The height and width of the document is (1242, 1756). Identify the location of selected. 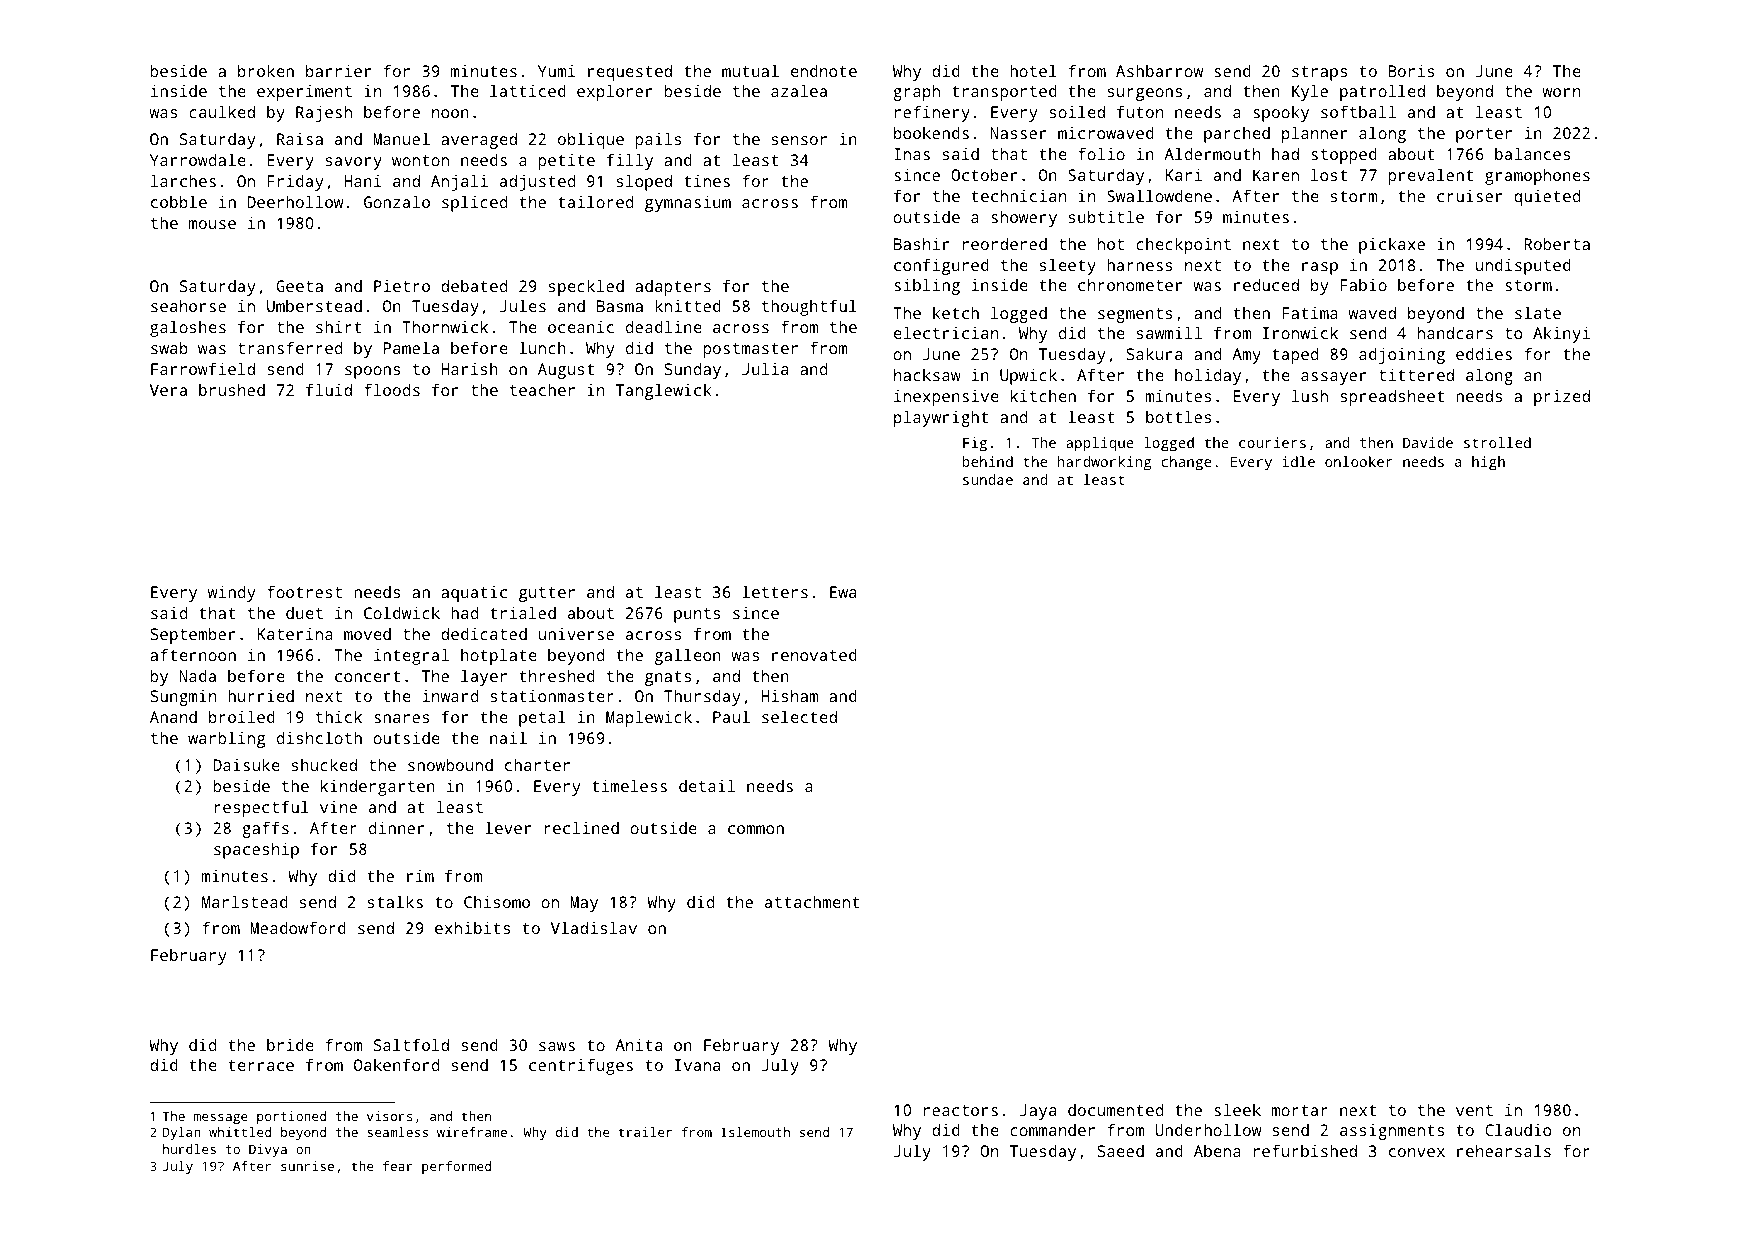
(799, 716).
